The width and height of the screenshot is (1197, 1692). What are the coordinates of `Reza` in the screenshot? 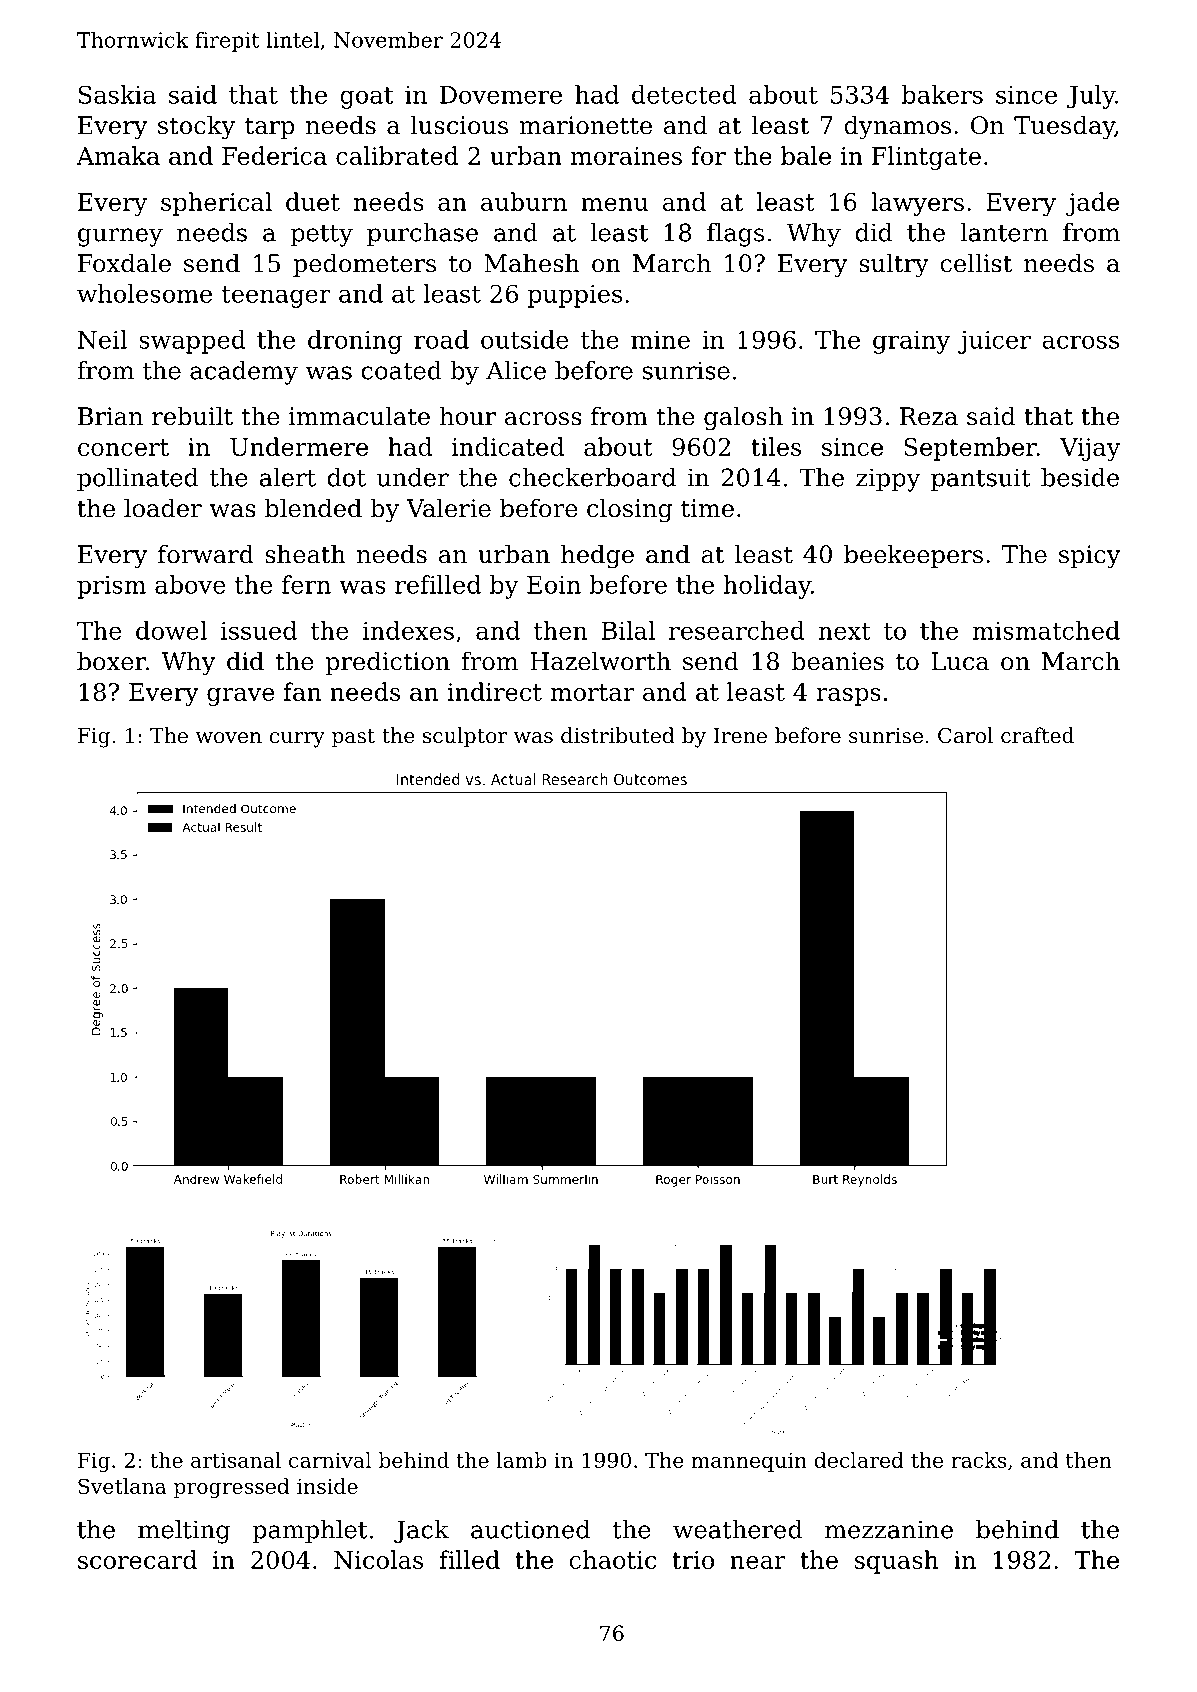 It's located at (929, 416).
